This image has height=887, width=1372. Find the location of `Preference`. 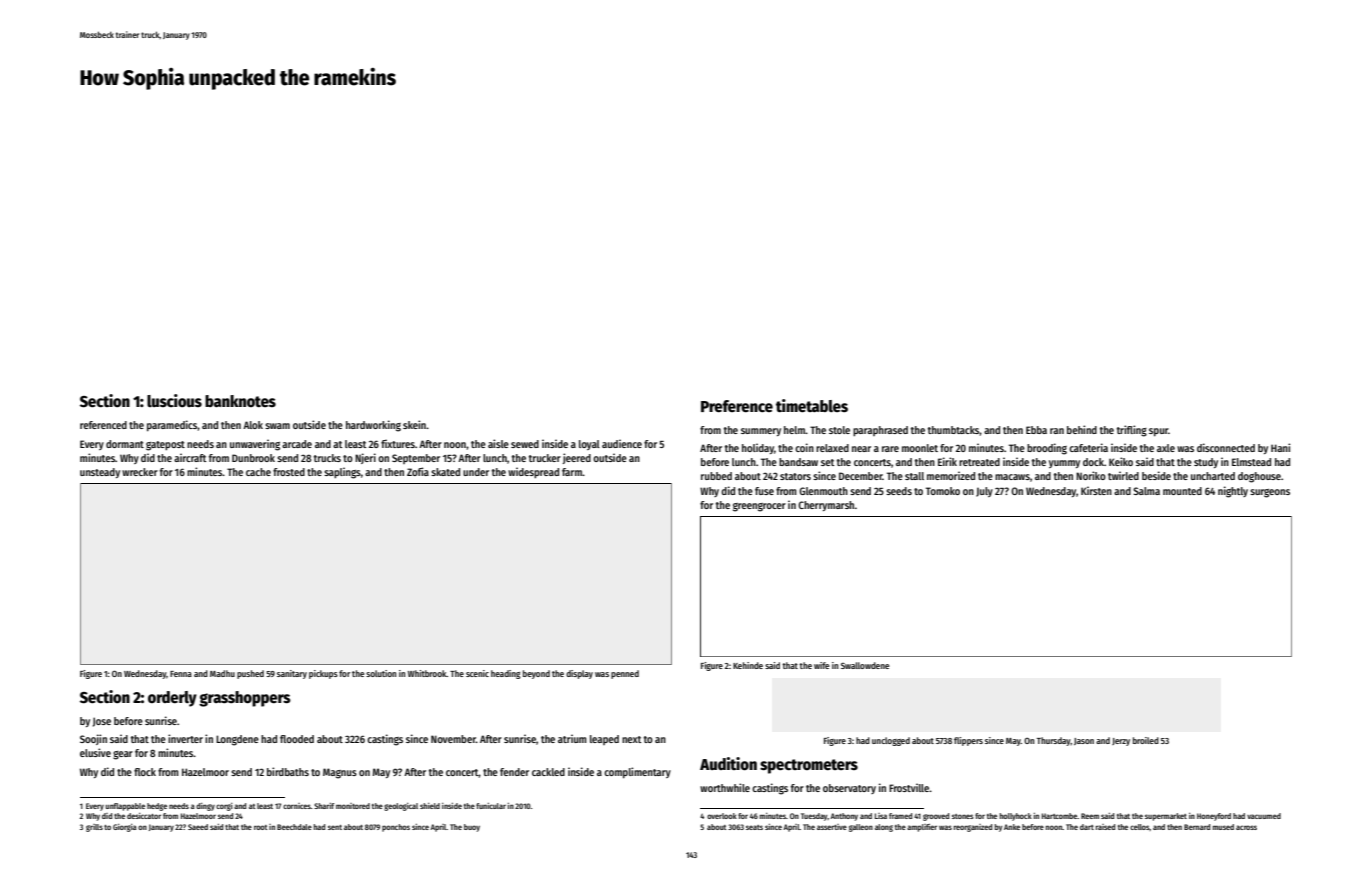

Preference is located at coordinates (737, 406).
